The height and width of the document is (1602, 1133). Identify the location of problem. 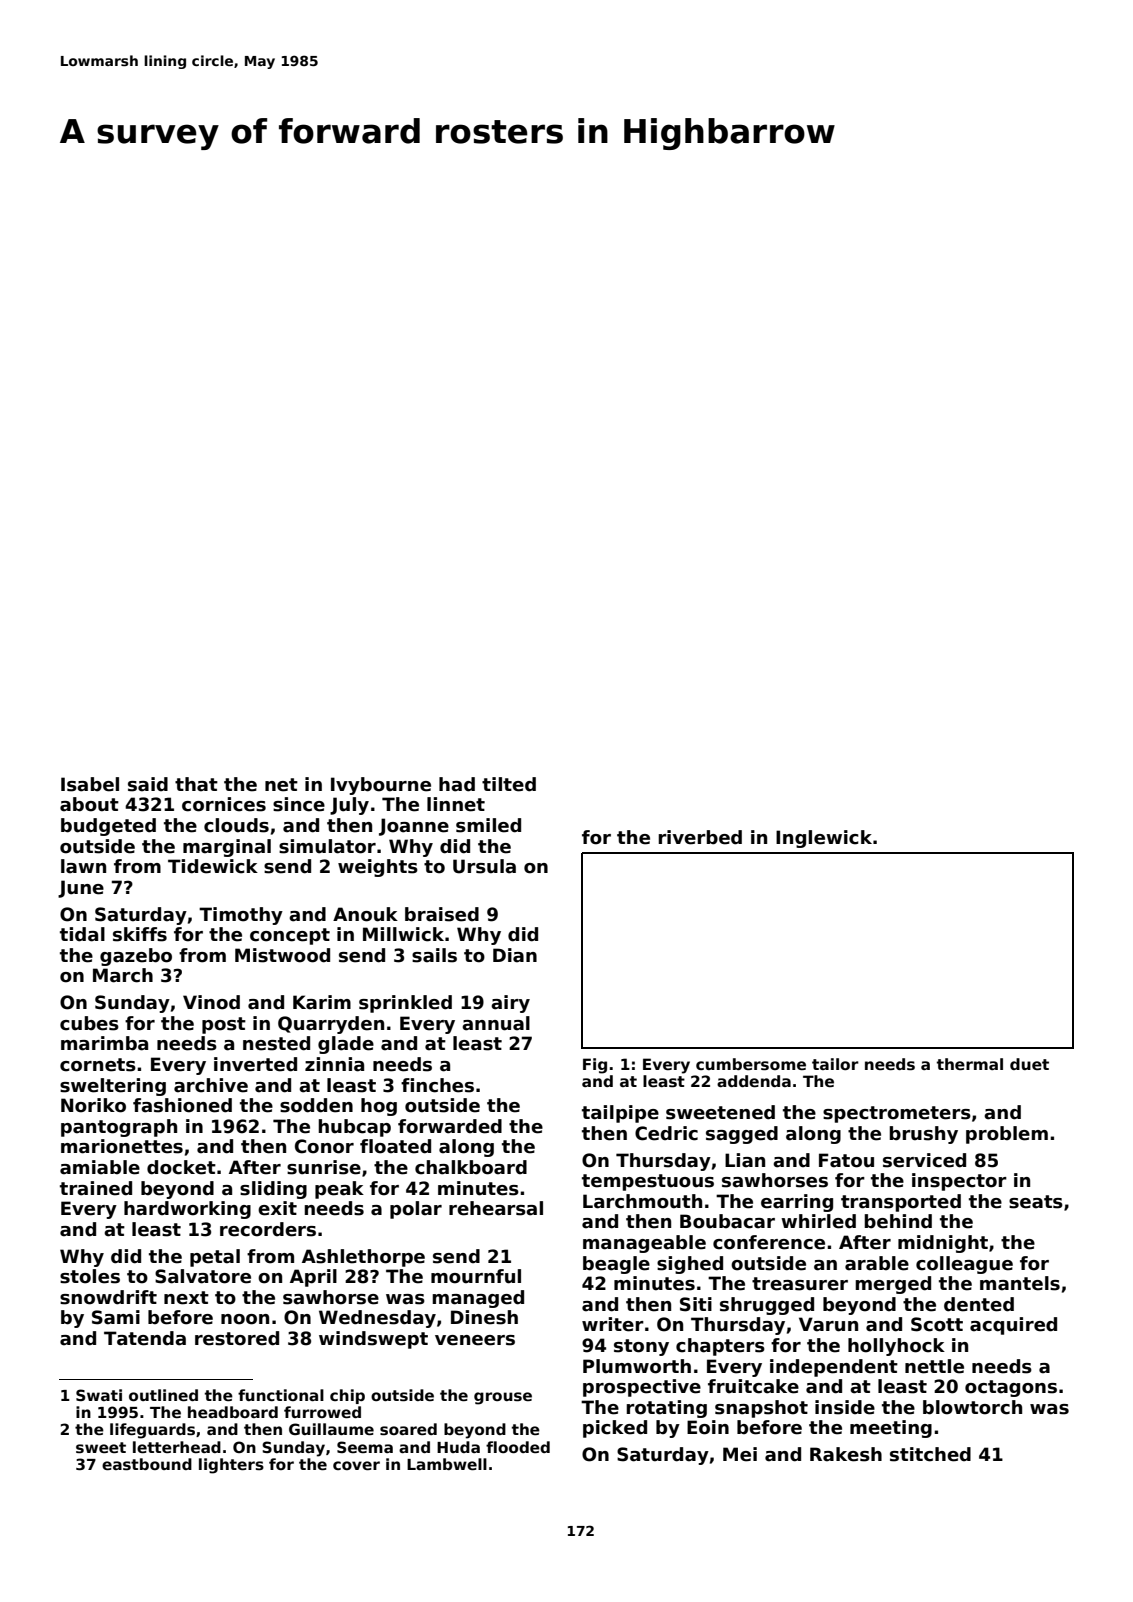
(1007, 1135).
